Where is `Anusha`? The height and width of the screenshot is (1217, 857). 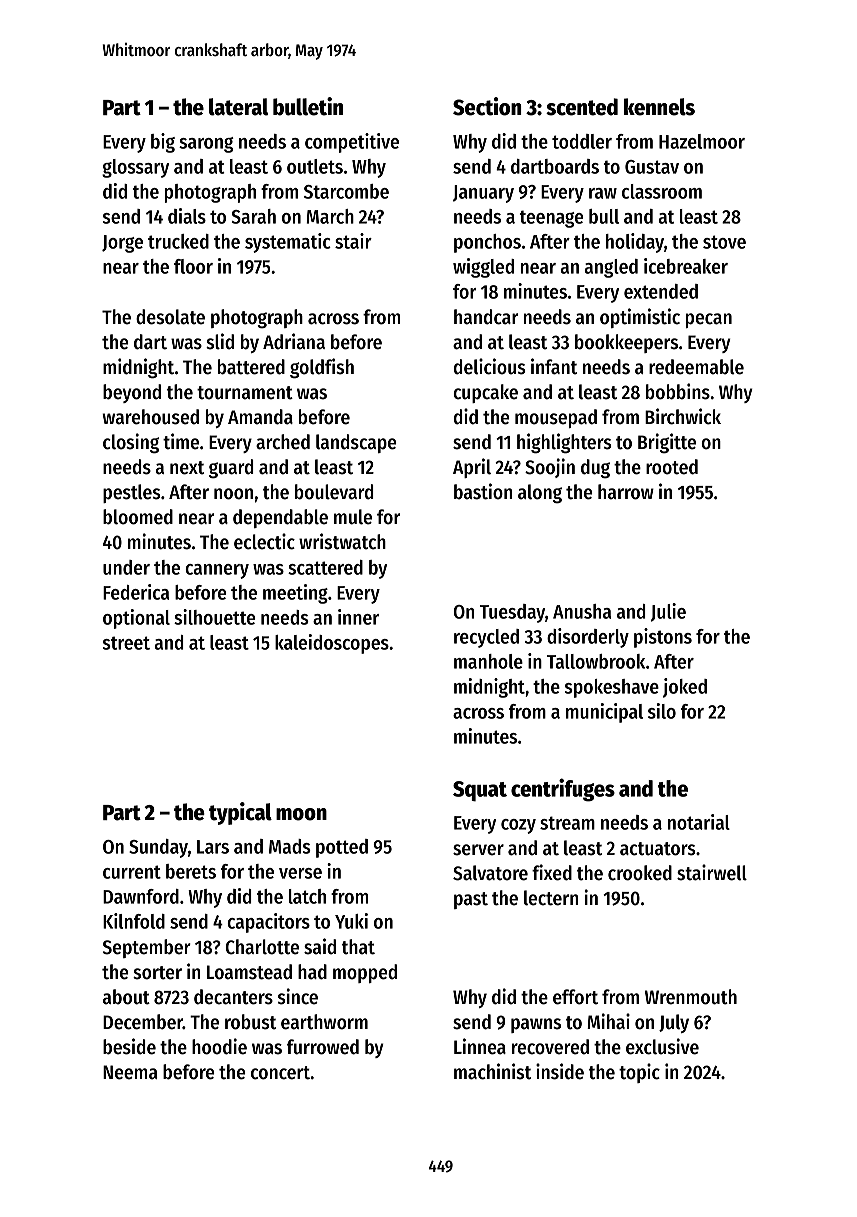 Anusha is located at coordinates (582, 611).
